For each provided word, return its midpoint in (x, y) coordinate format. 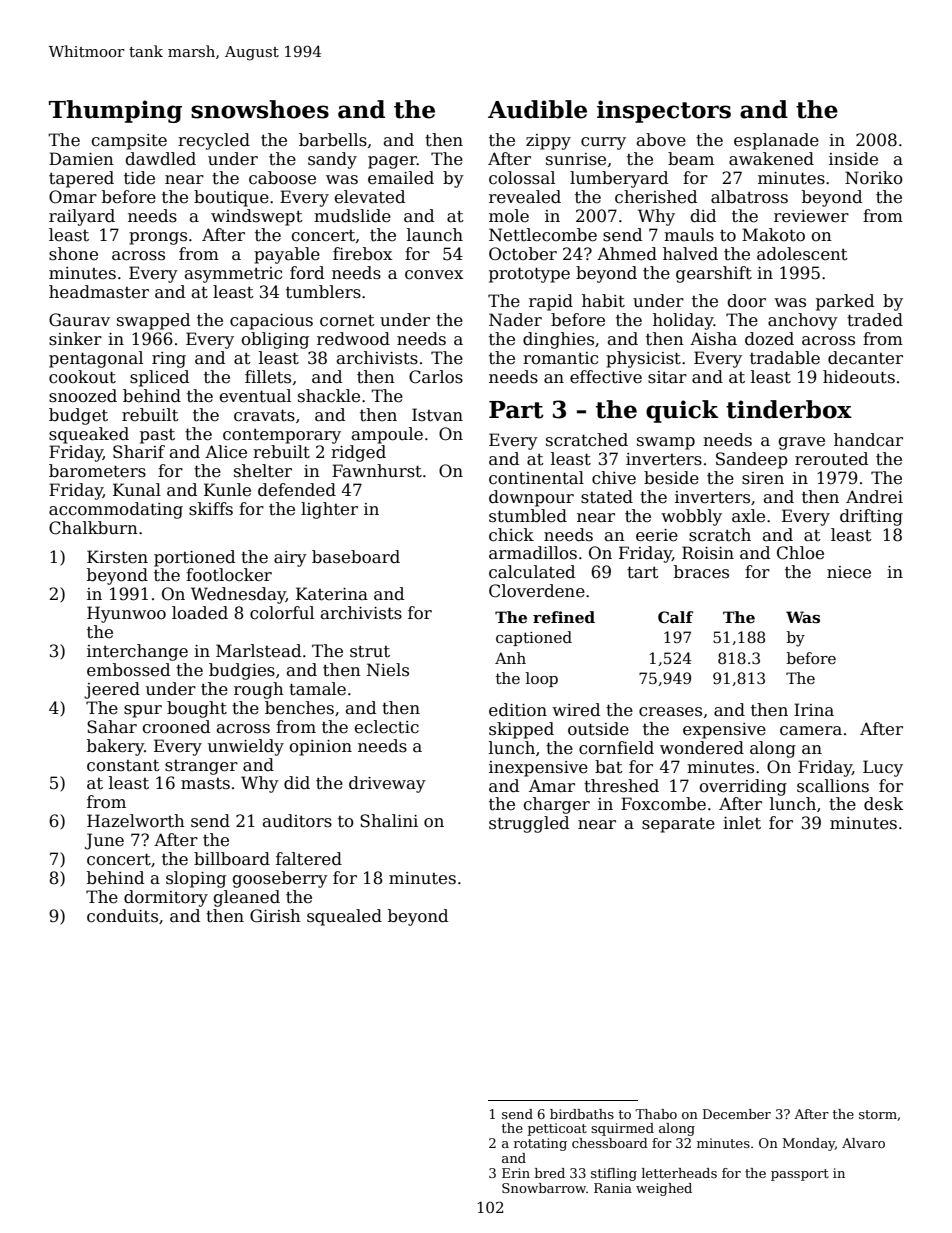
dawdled (160, 159)
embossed (128, 670)
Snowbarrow (544, 1188)
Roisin (708, 553)
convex (434, 275)
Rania (613, 1188)
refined (564, 617)
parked (845, 302)
